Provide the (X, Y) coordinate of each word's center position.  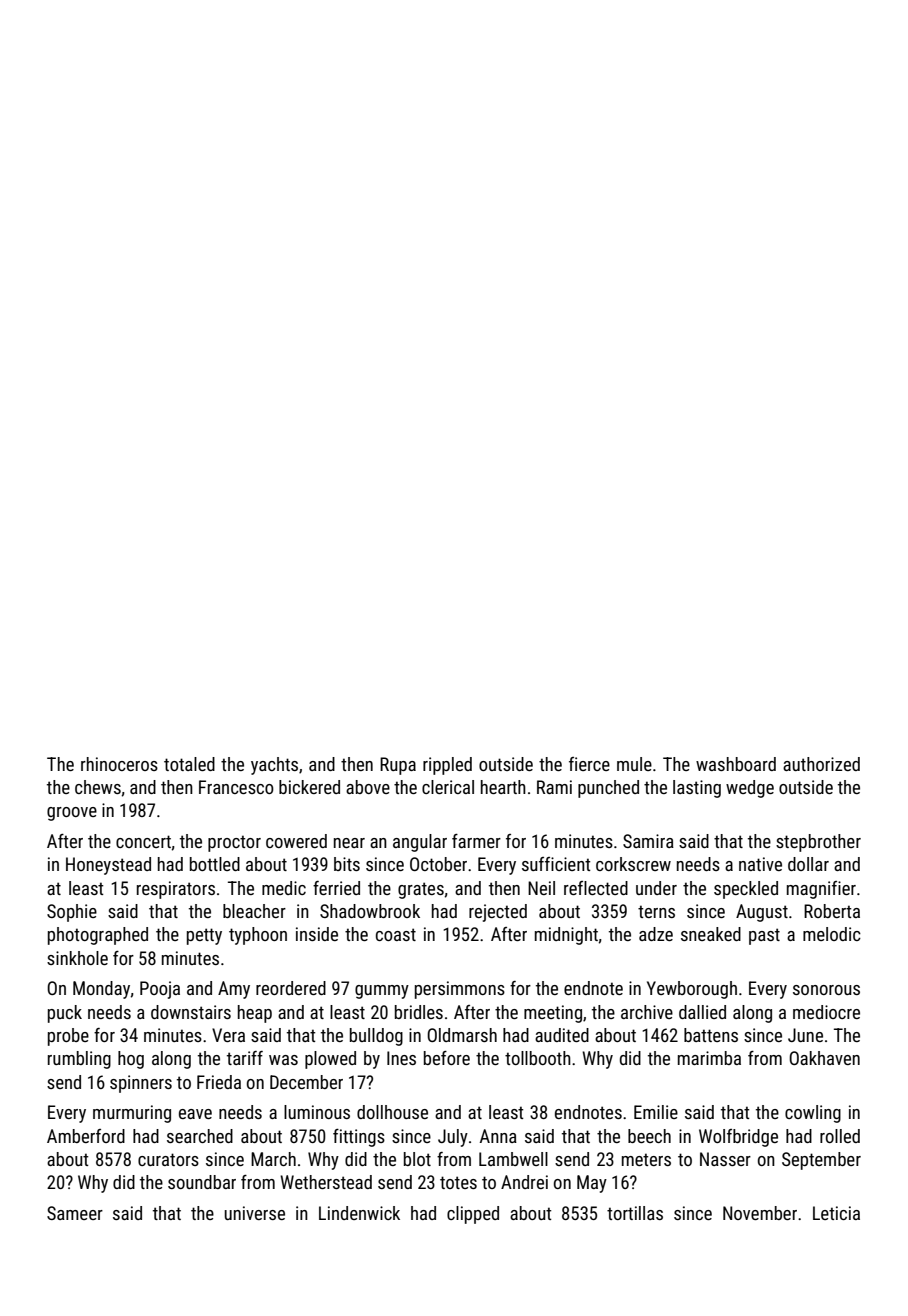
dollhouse (392, 1112)
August (762, 913)
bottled (215, 864)
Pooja (160, 990)
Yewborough (692, 990)
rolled (840, 1136)
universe (255, 1213)
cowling (813, 1114)
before (447, 1058)
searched (200, 1136)
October (438, 864)
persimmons (460, 990)
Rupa (398, 766)
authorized (821, 764)
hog (131, 1060)
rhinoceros (119, 764)
